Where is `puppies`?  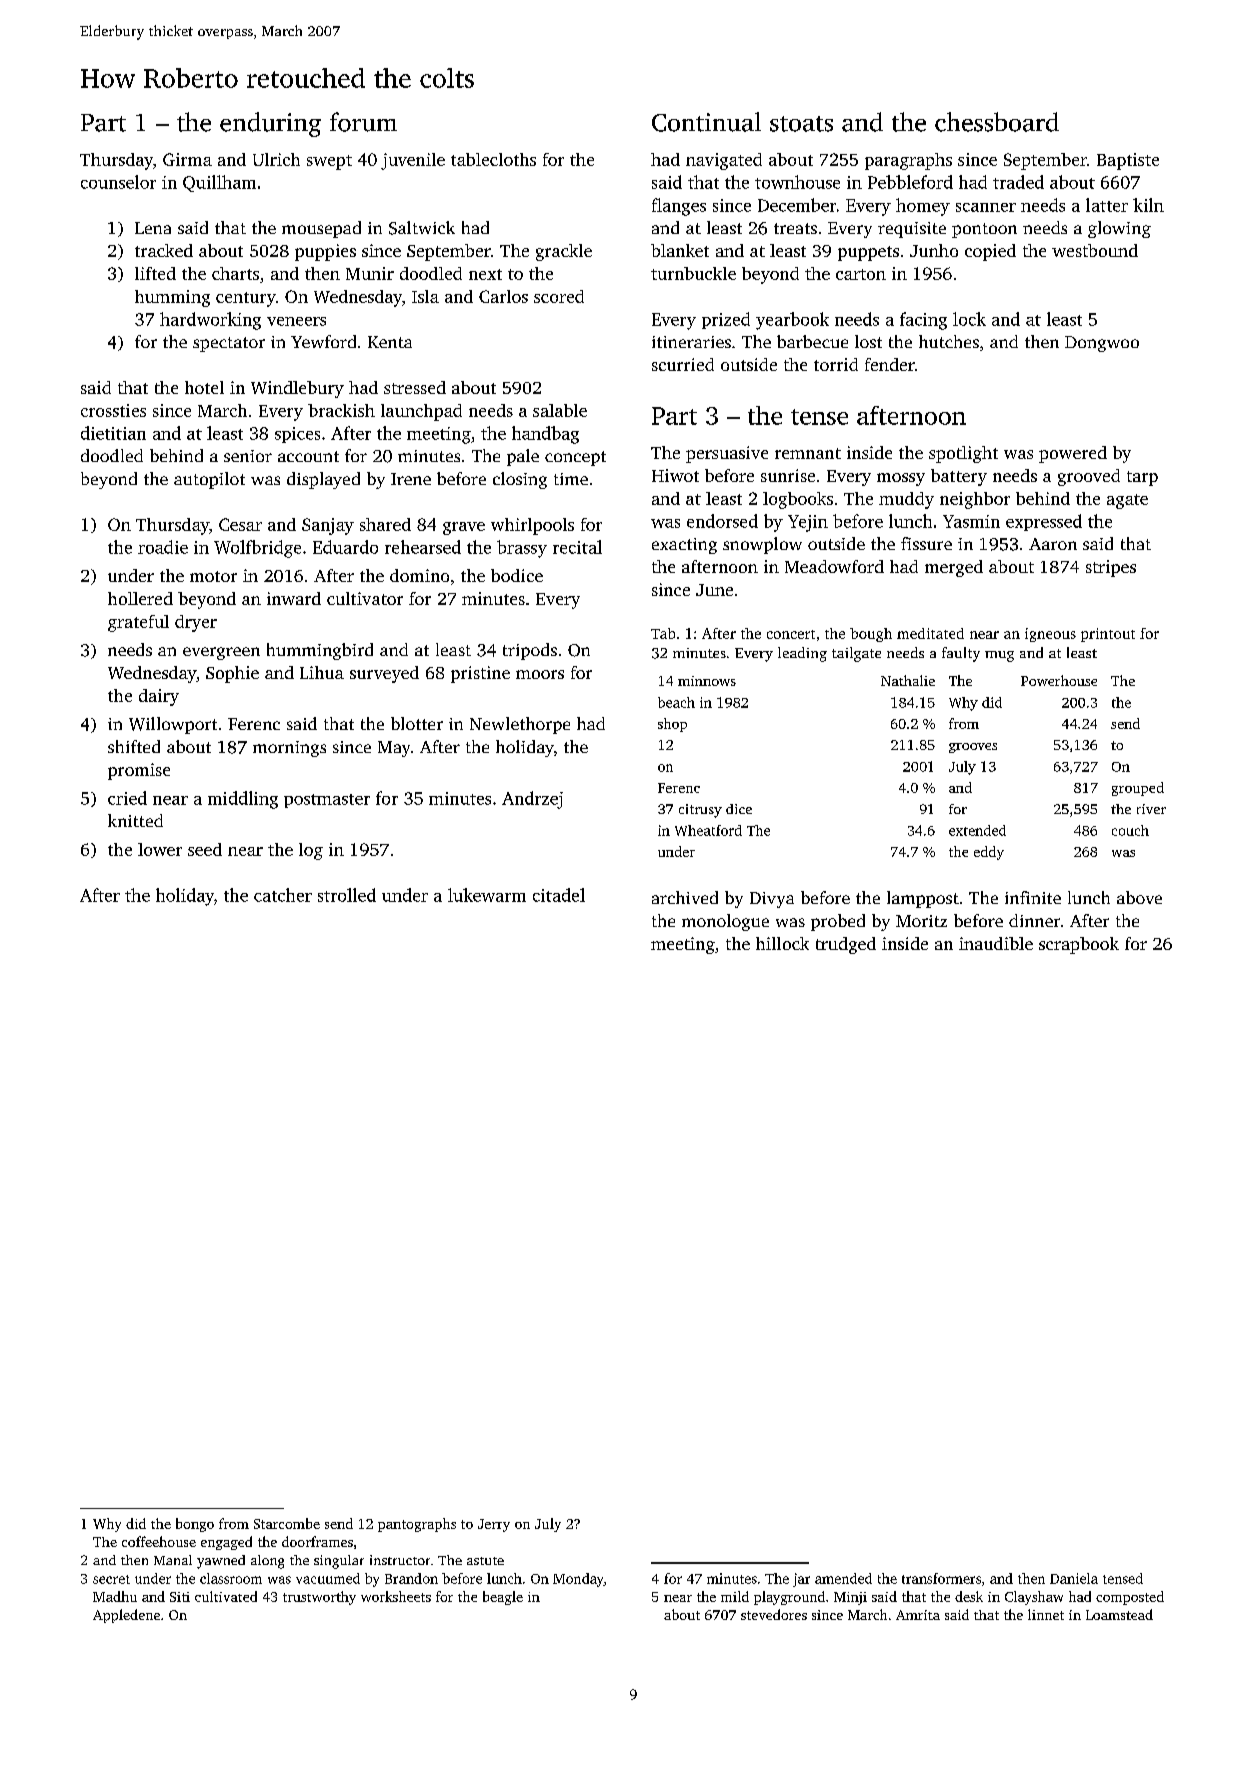 puppies is located at coordinates (325, 252).
